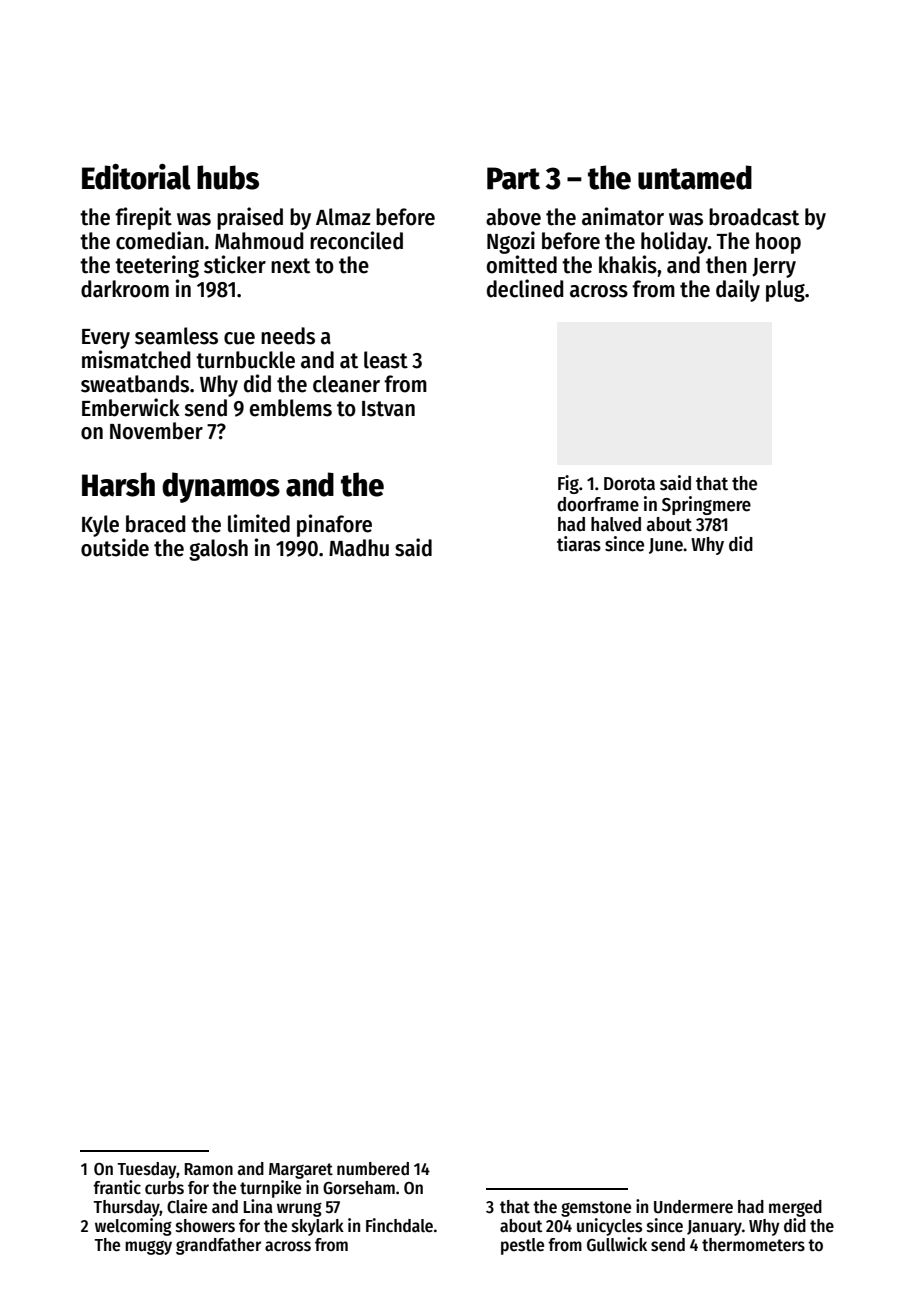 This page has width=924, height=1311. I want to click on June, so click(666, 546).
